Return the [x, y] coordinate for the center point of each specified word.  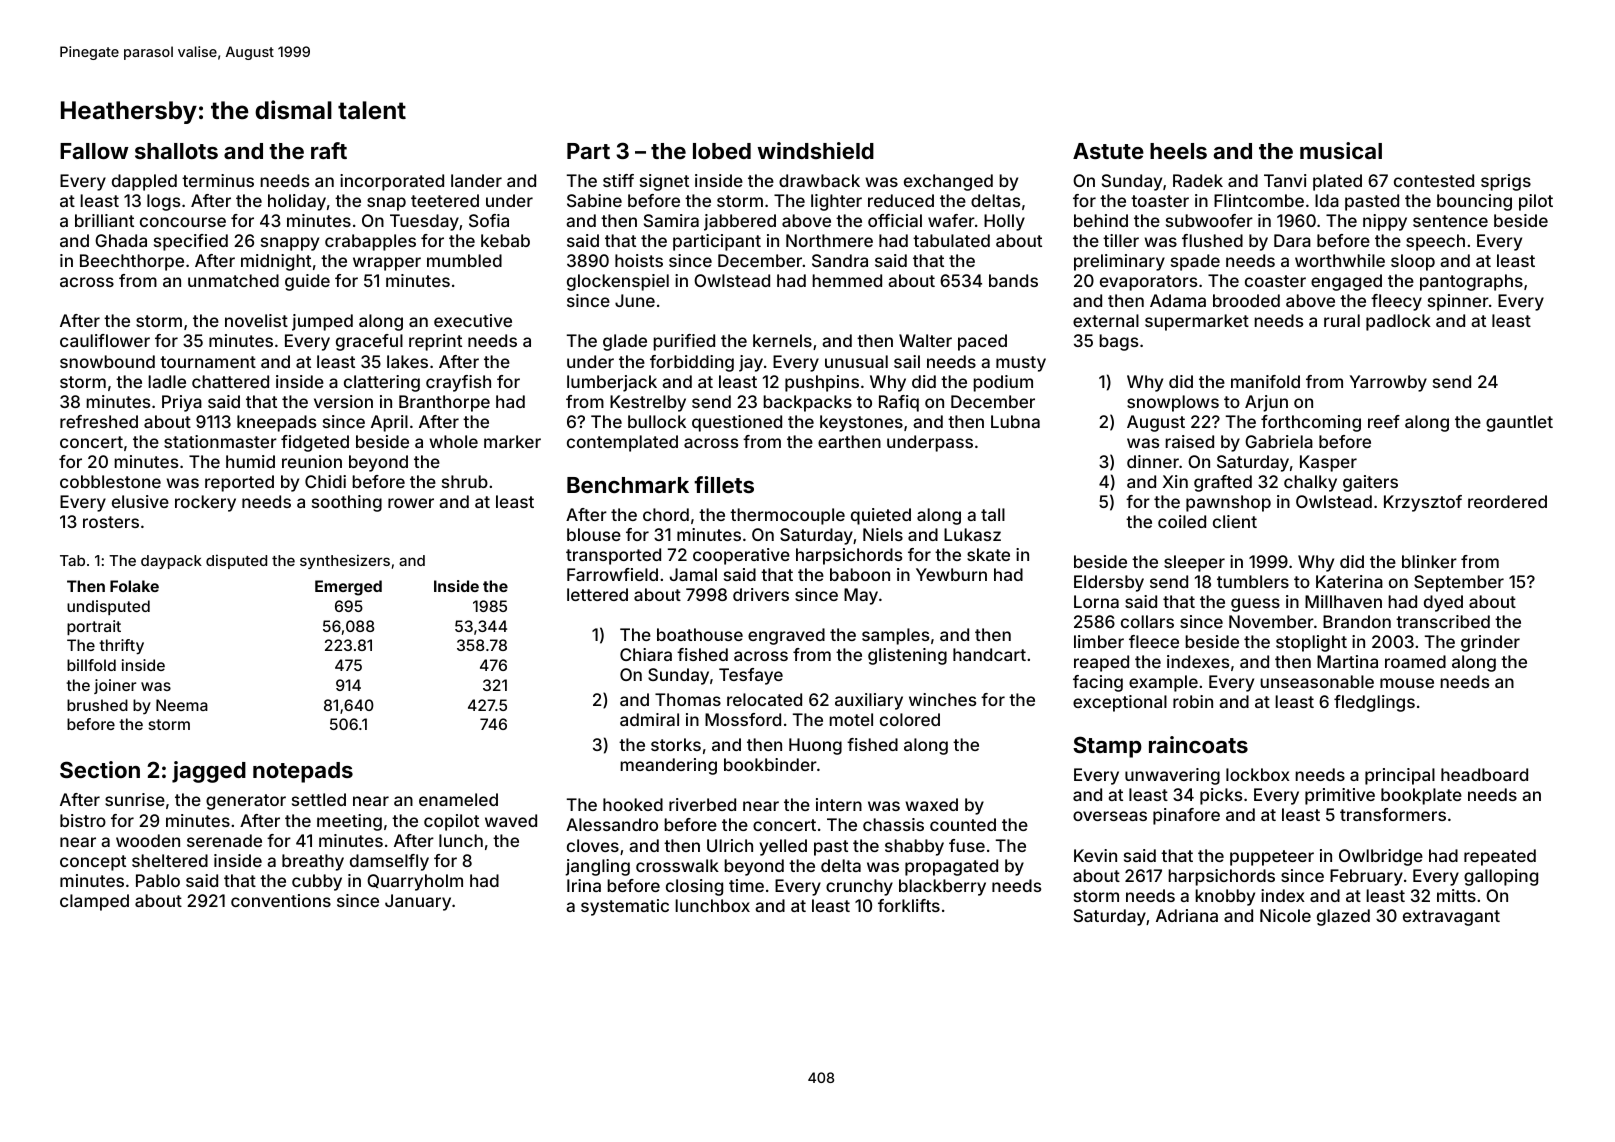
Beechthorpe [132, 262]
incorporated [392, 182]
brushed [97, 705]
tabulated [951, 240]
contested [1434, 180]
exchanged [948, 182]
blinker [1429, 561]
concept [93, 863]
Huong [815, 746]
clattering [382, 383]
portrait [94, 627]
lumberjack [612, 383]
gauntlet [1519, 423]
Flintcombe [1259, 200]
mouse [1407, 683]
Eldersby [1109, 583]
